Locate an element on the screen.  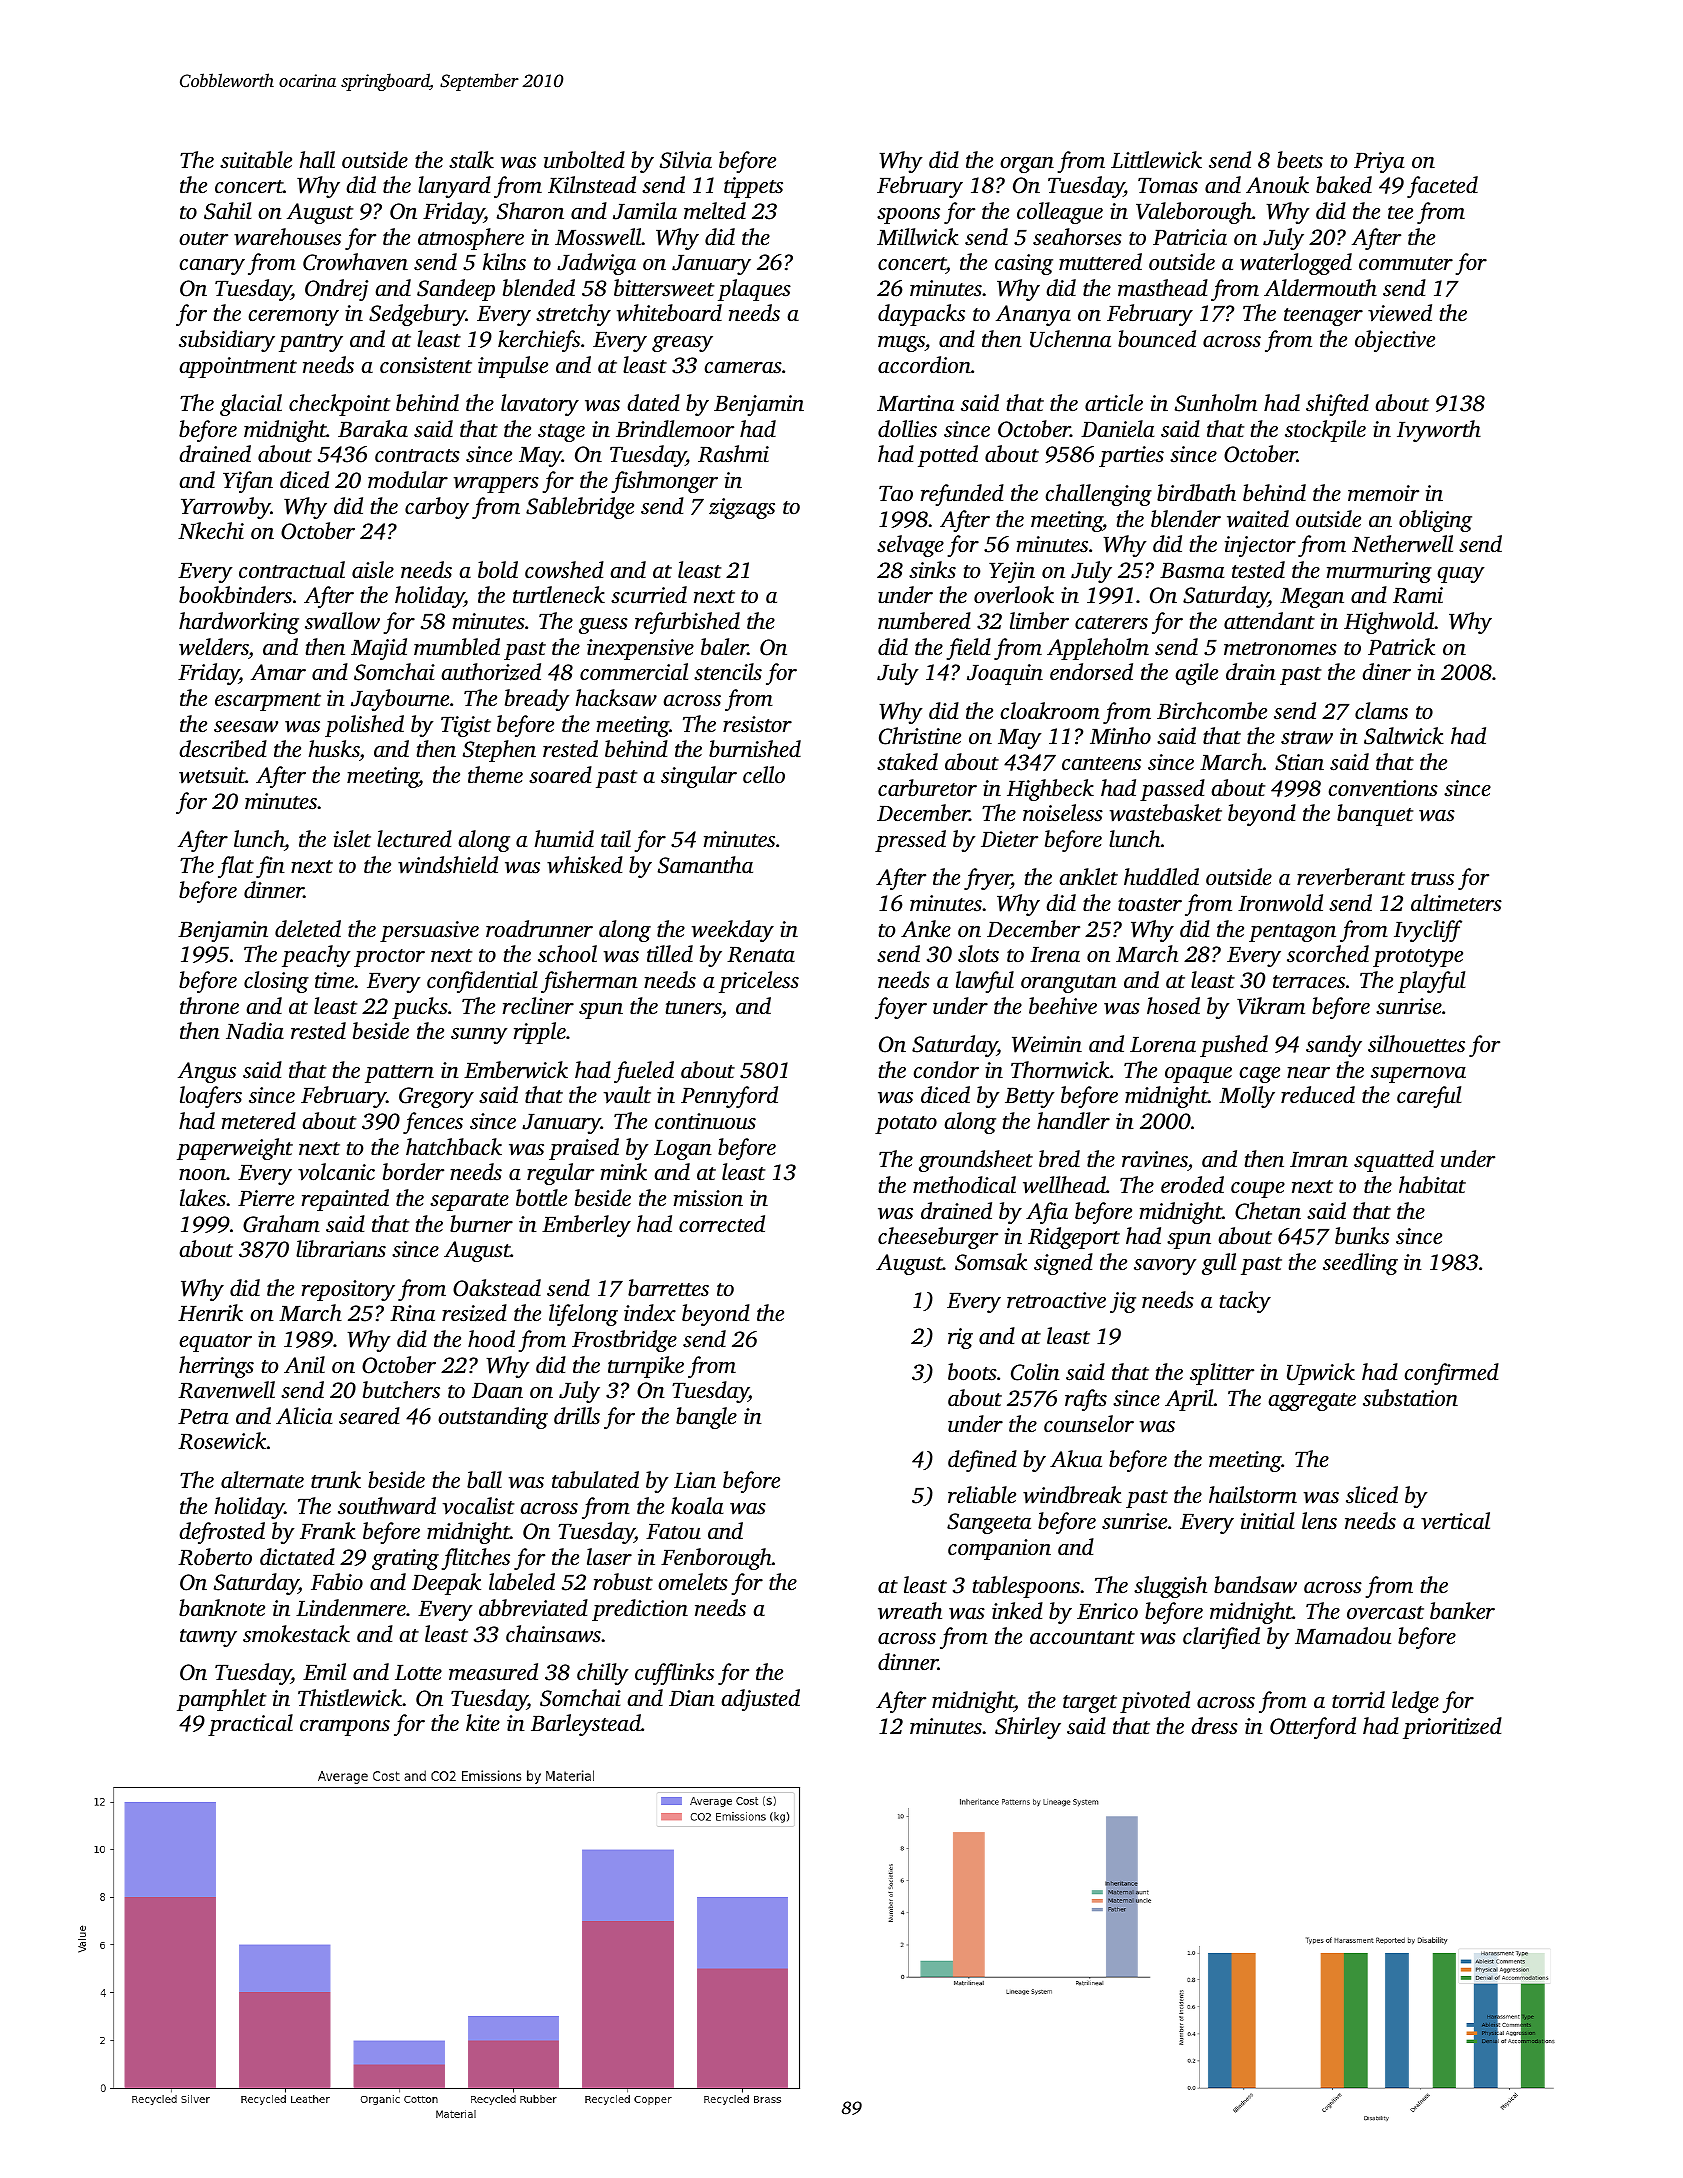
Silvia is located at coordinates (686, 160).
